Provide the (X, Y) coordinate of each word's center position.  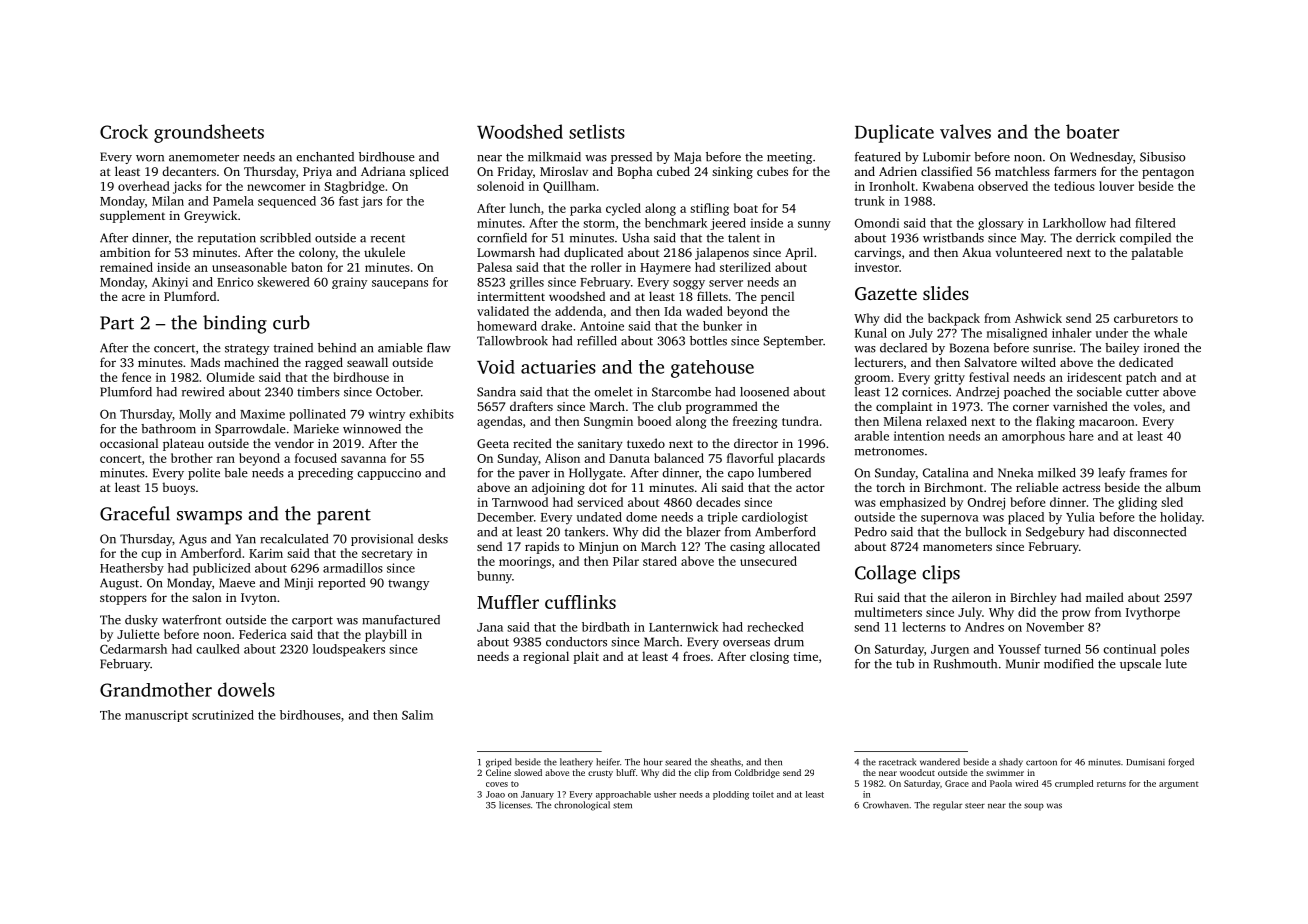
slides (946, 293)
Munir (1023, 664)
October (398, 392)
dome (641, 517)
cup (151, 556)
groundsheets (209, 133)
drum (789, 642)
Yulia (1080, 517)
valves (965, 131)
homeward (507, 326)
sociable (1099, 392)
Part (117, 323)
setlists (597, 131)
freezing (755, 422)
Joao (495, 794)
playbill (386, 635)
